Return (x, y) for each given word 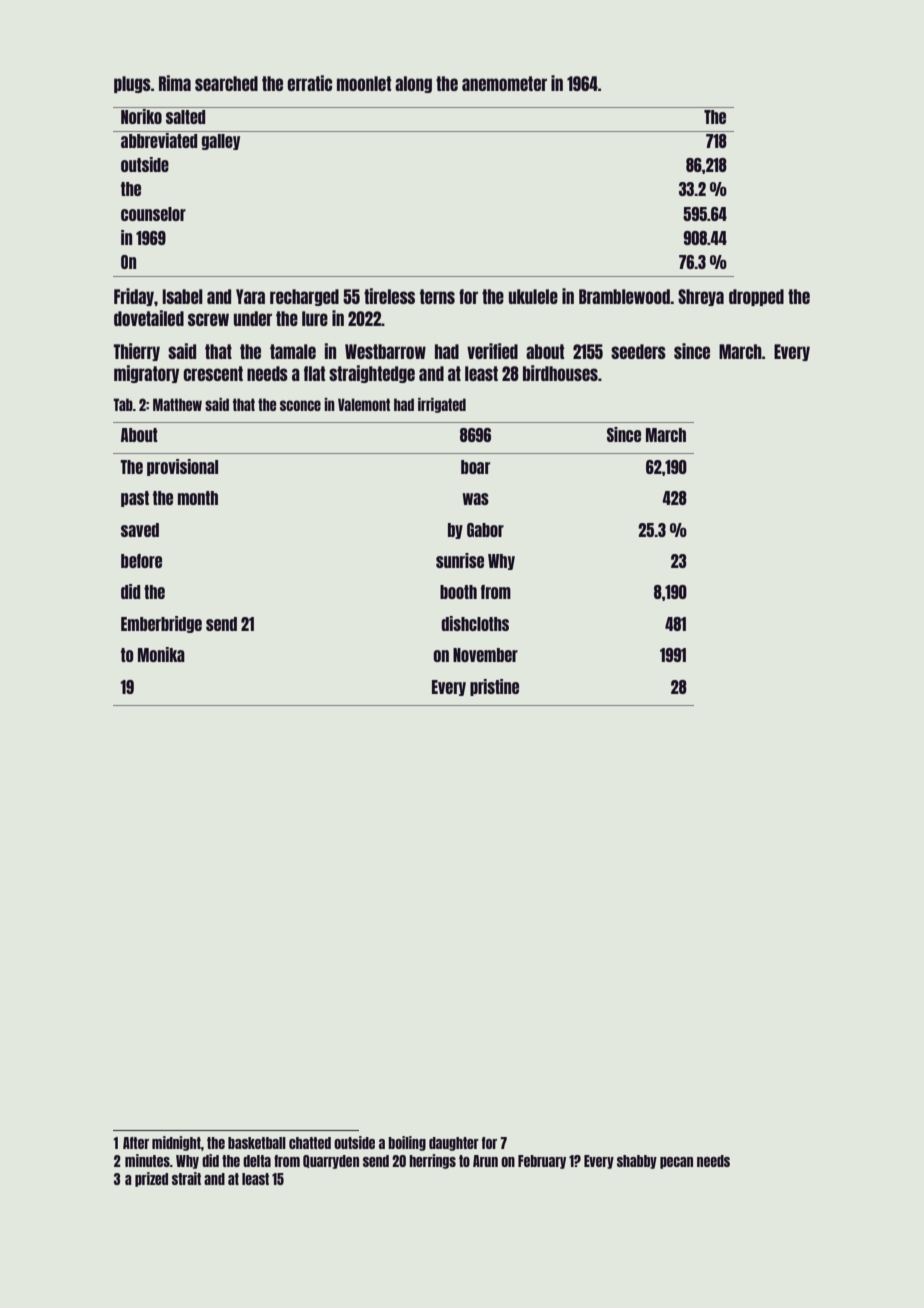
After (136, 1143)
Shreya (701, 297)
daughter (454, 1144)
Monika (161, 654)
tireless (389, 296)
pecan (676, 1163)
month (198, 498)
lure (315, 318)
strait (186, 1178)
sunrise (460, 560)
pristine (494, 687)
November (485, 655)
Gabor (485, 530)
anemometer (504, 83)
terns (437, 296)
